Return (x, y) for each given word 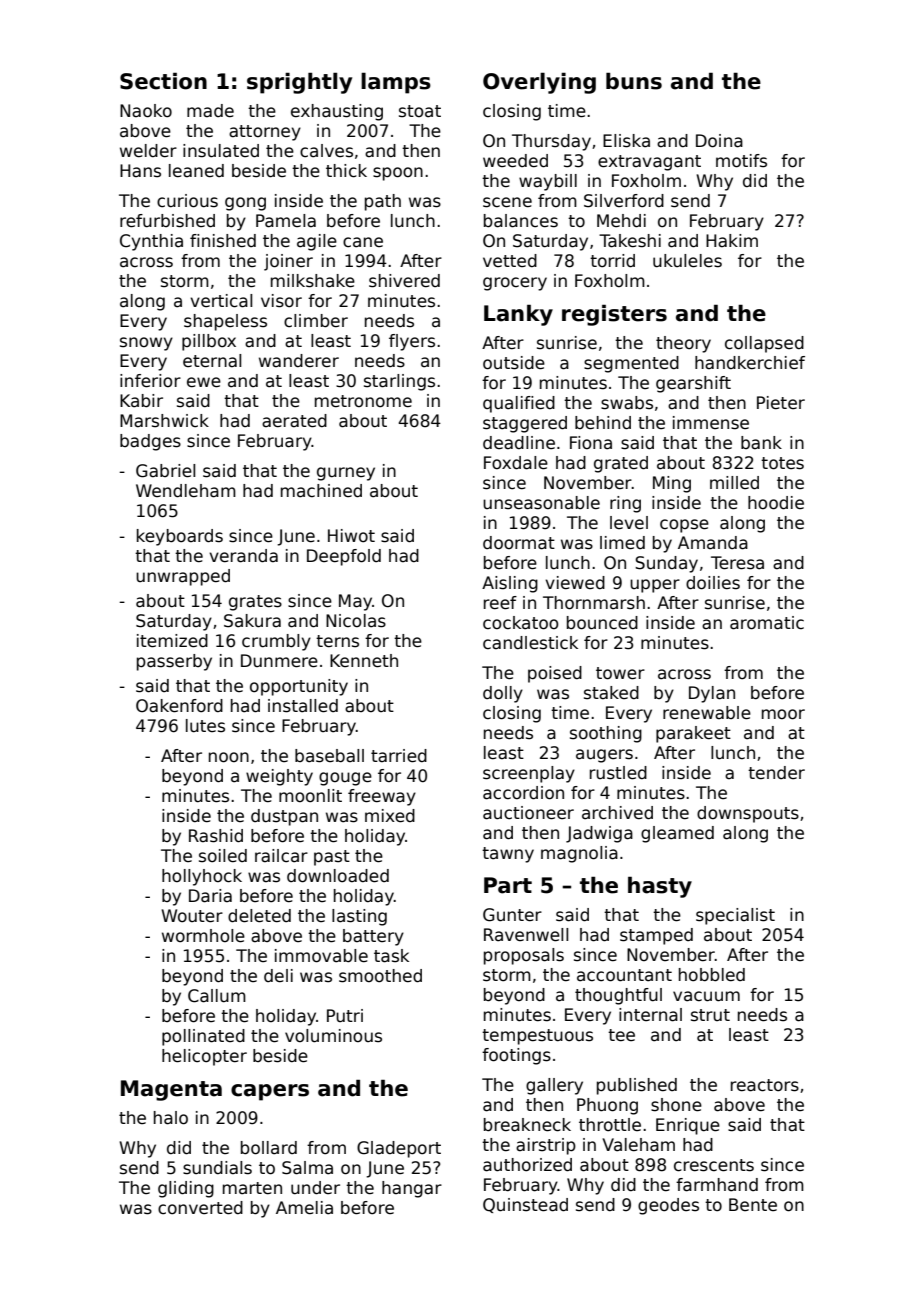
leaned (196, 171)
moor (783, 714)
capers (270, 1092)
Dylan (712, 694)
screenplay (529, 774)
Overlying (539, 83)
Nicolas (356, 621)
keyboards (180, 537)
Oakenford (179, 706)
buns (634, 81)
